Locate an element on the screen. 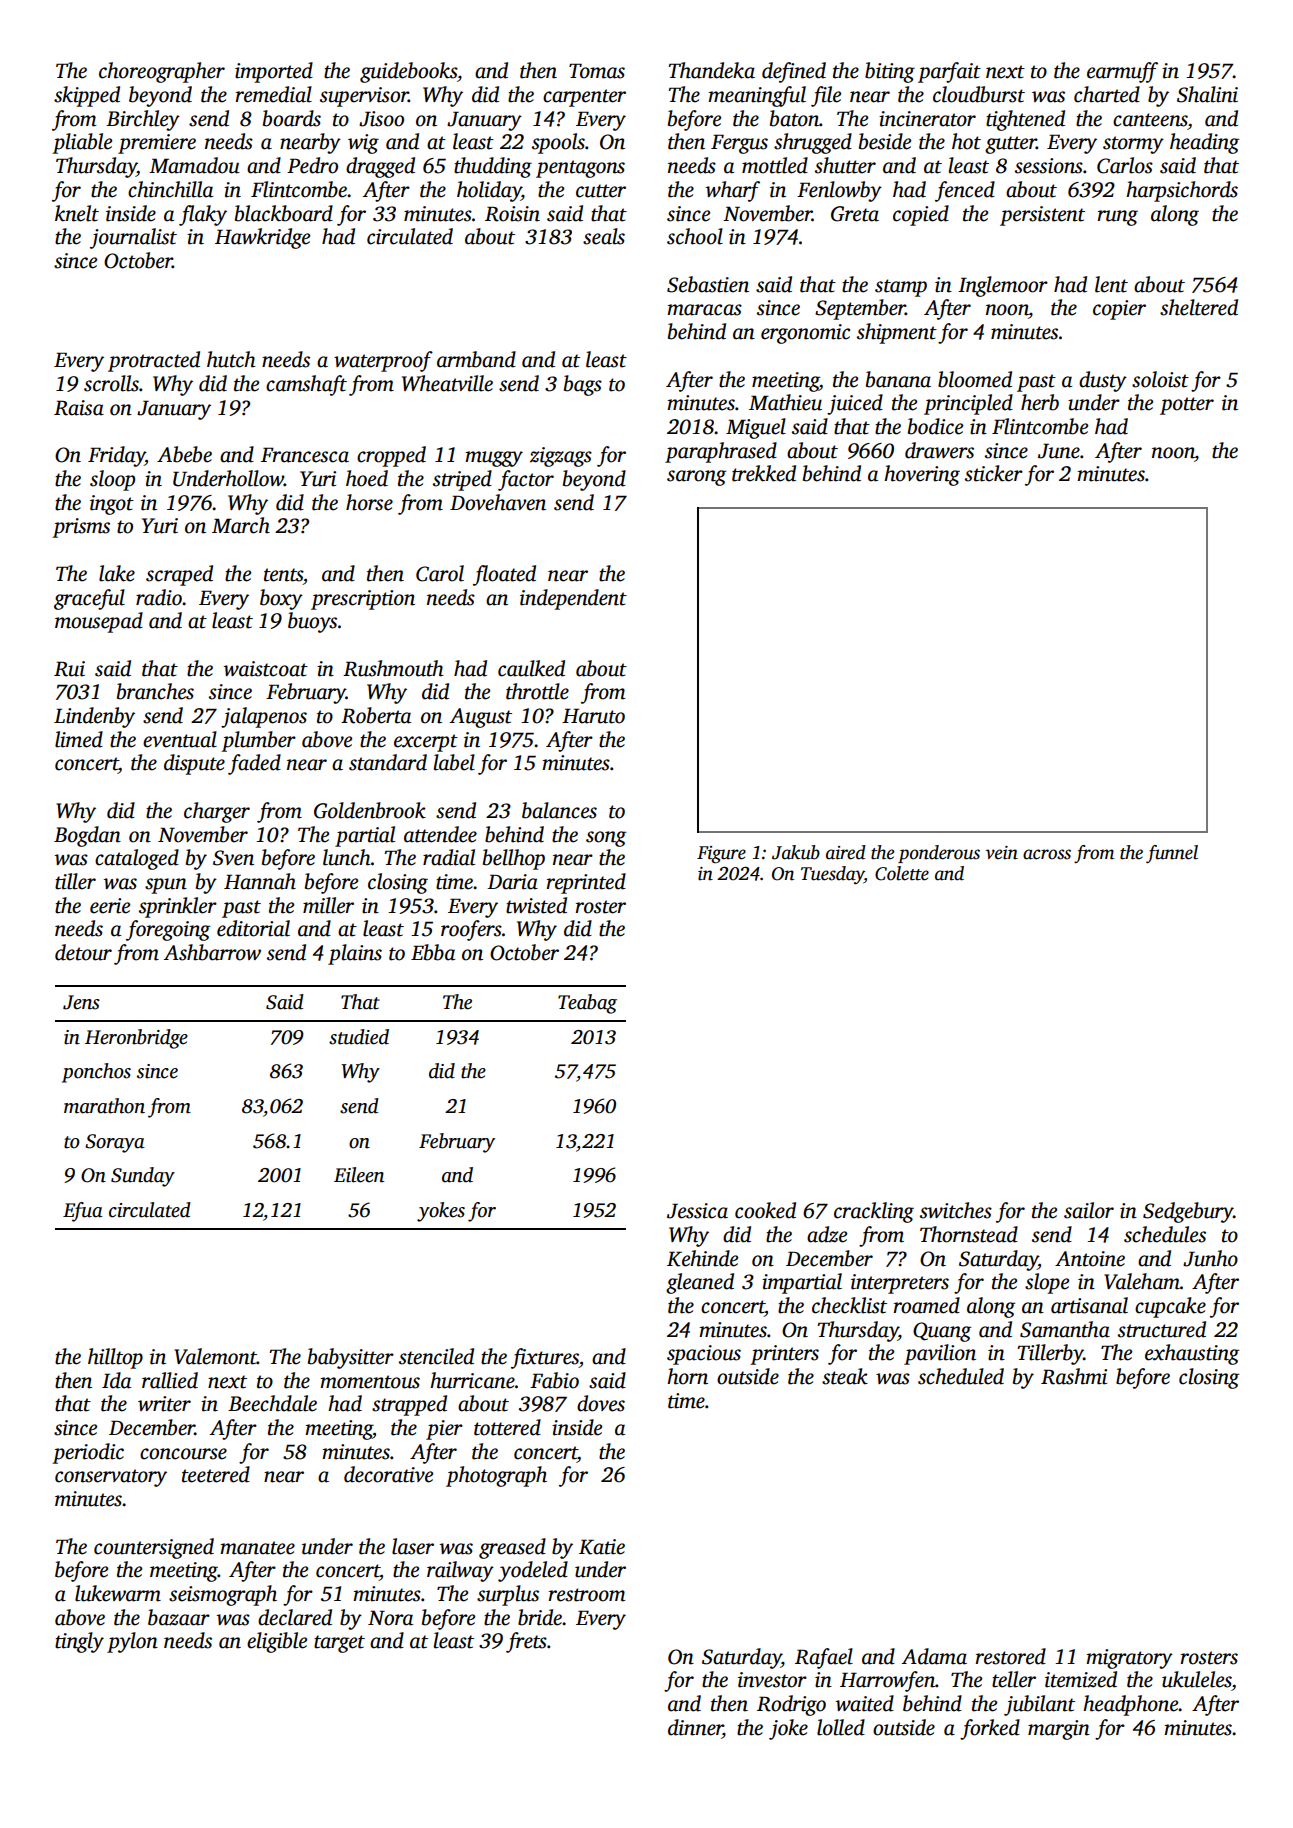 Image resolution: width=1293 pixels, height=1828 pixels. decorative is located at coordinates (388, 1474).
